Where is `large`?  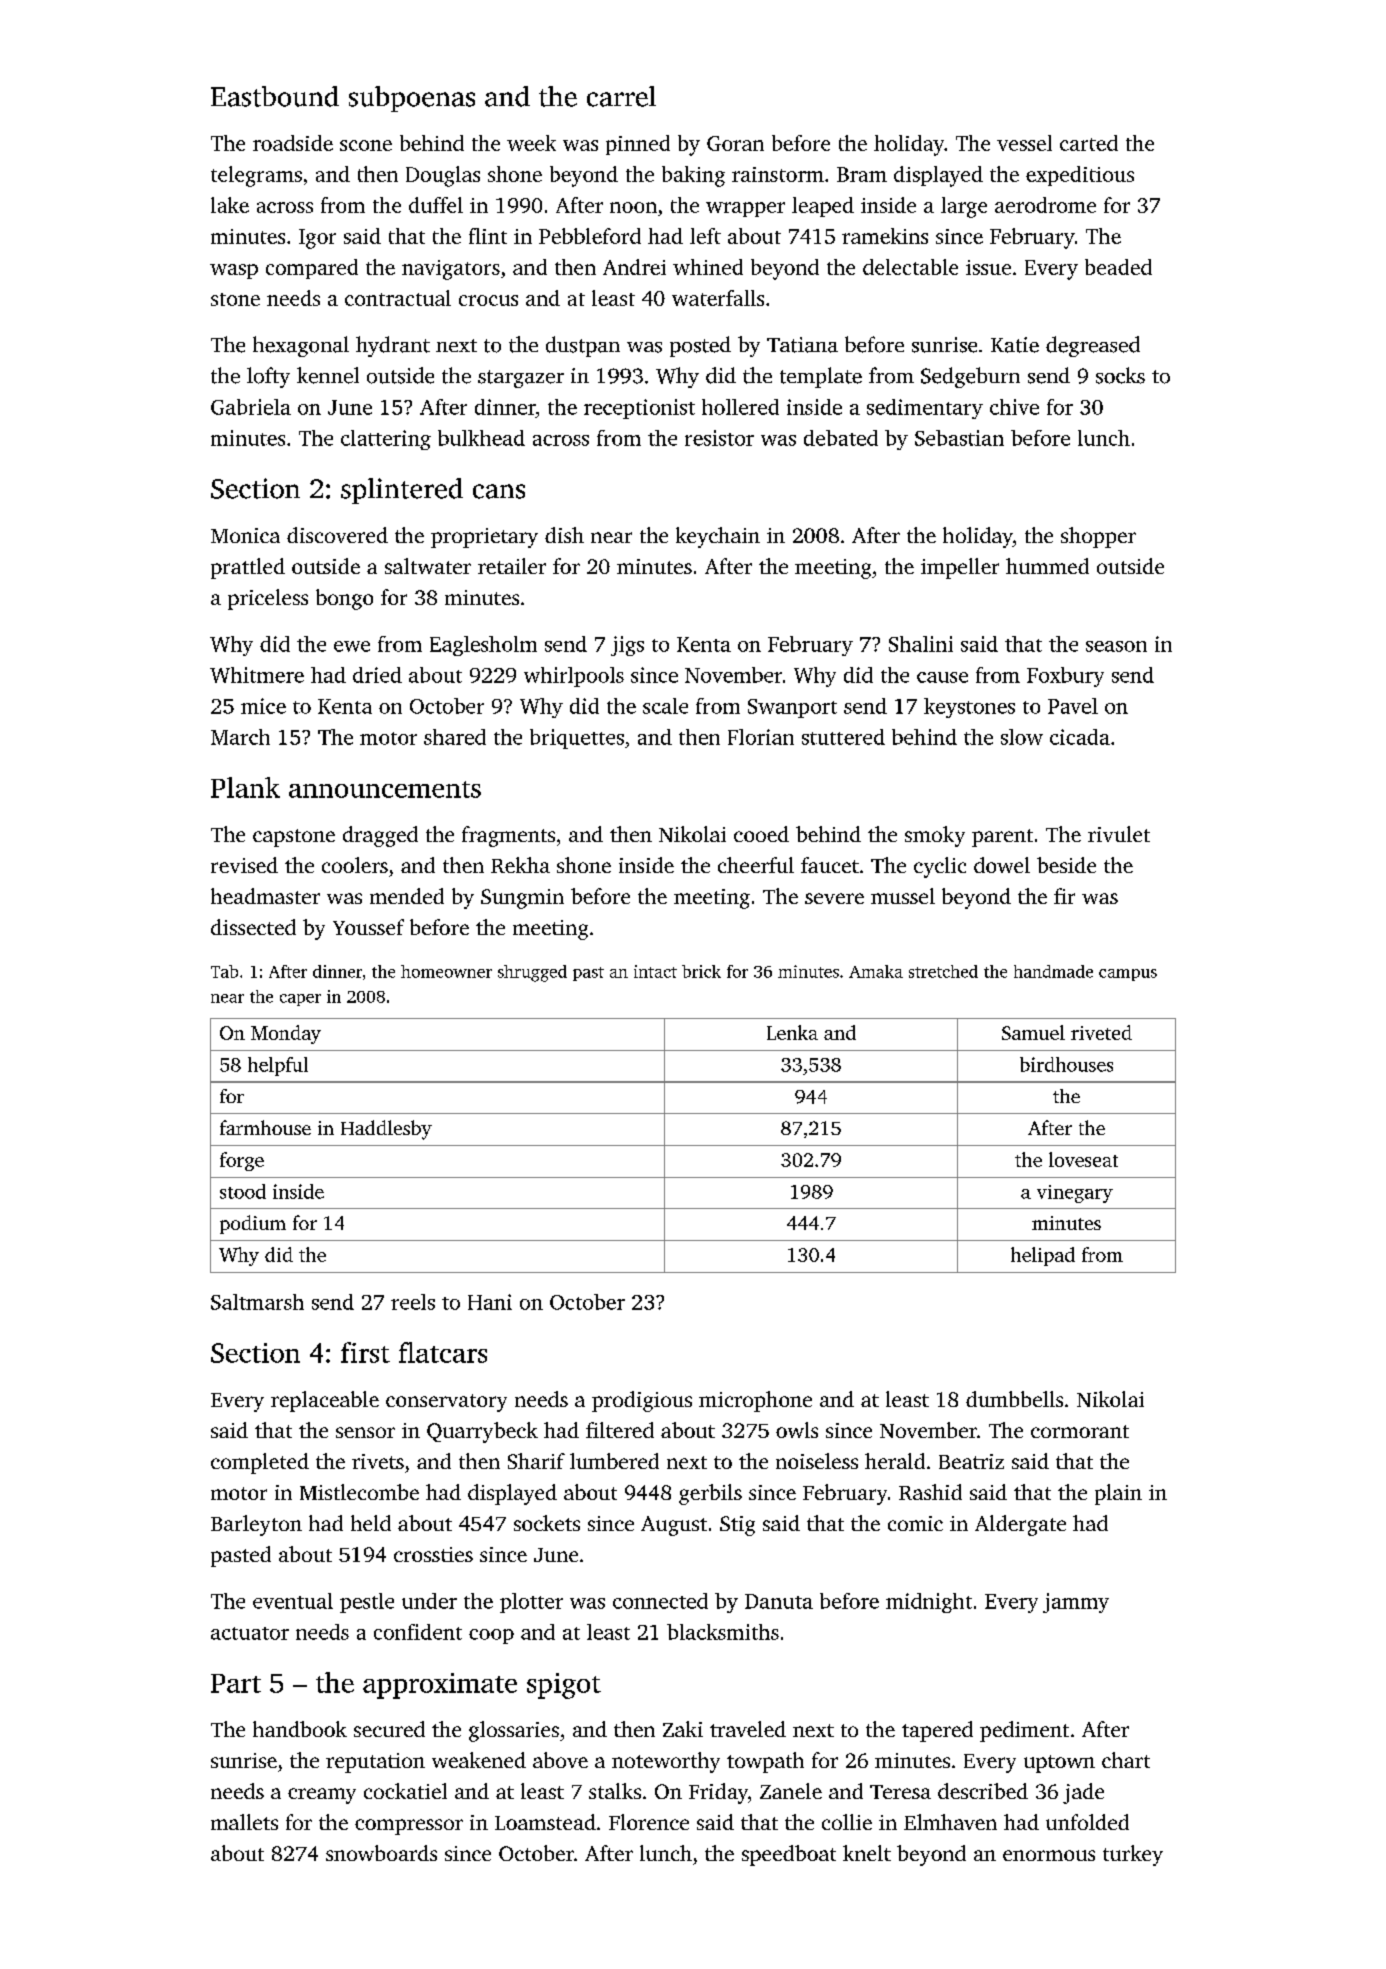 large is located at coordinates (964, 207).
